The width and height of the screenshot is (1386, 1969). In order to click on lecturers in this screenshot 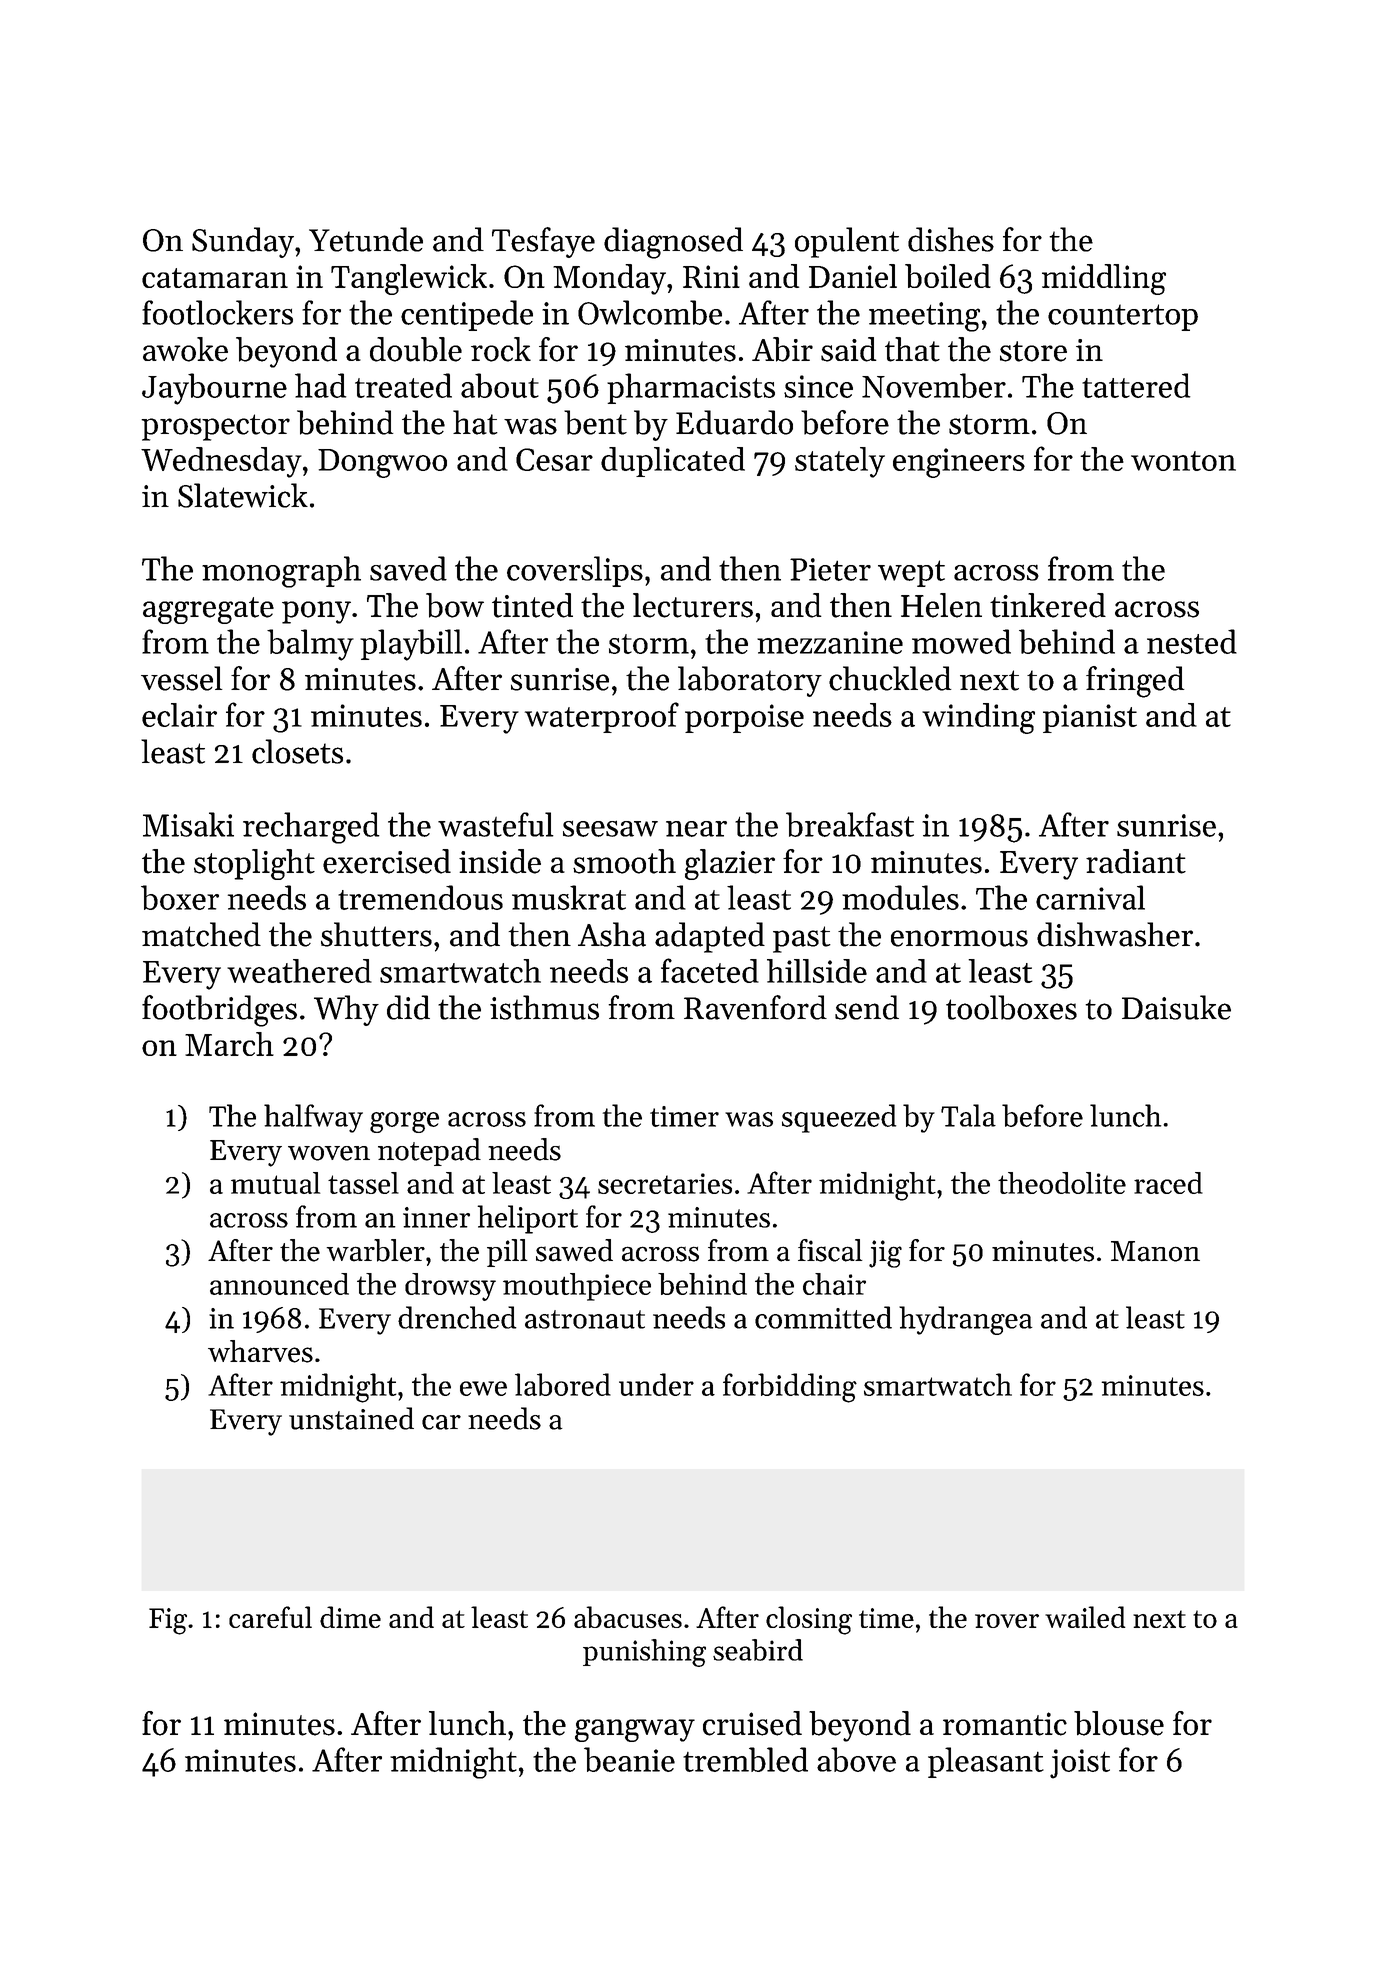, I will do `click(693, 605)`.
